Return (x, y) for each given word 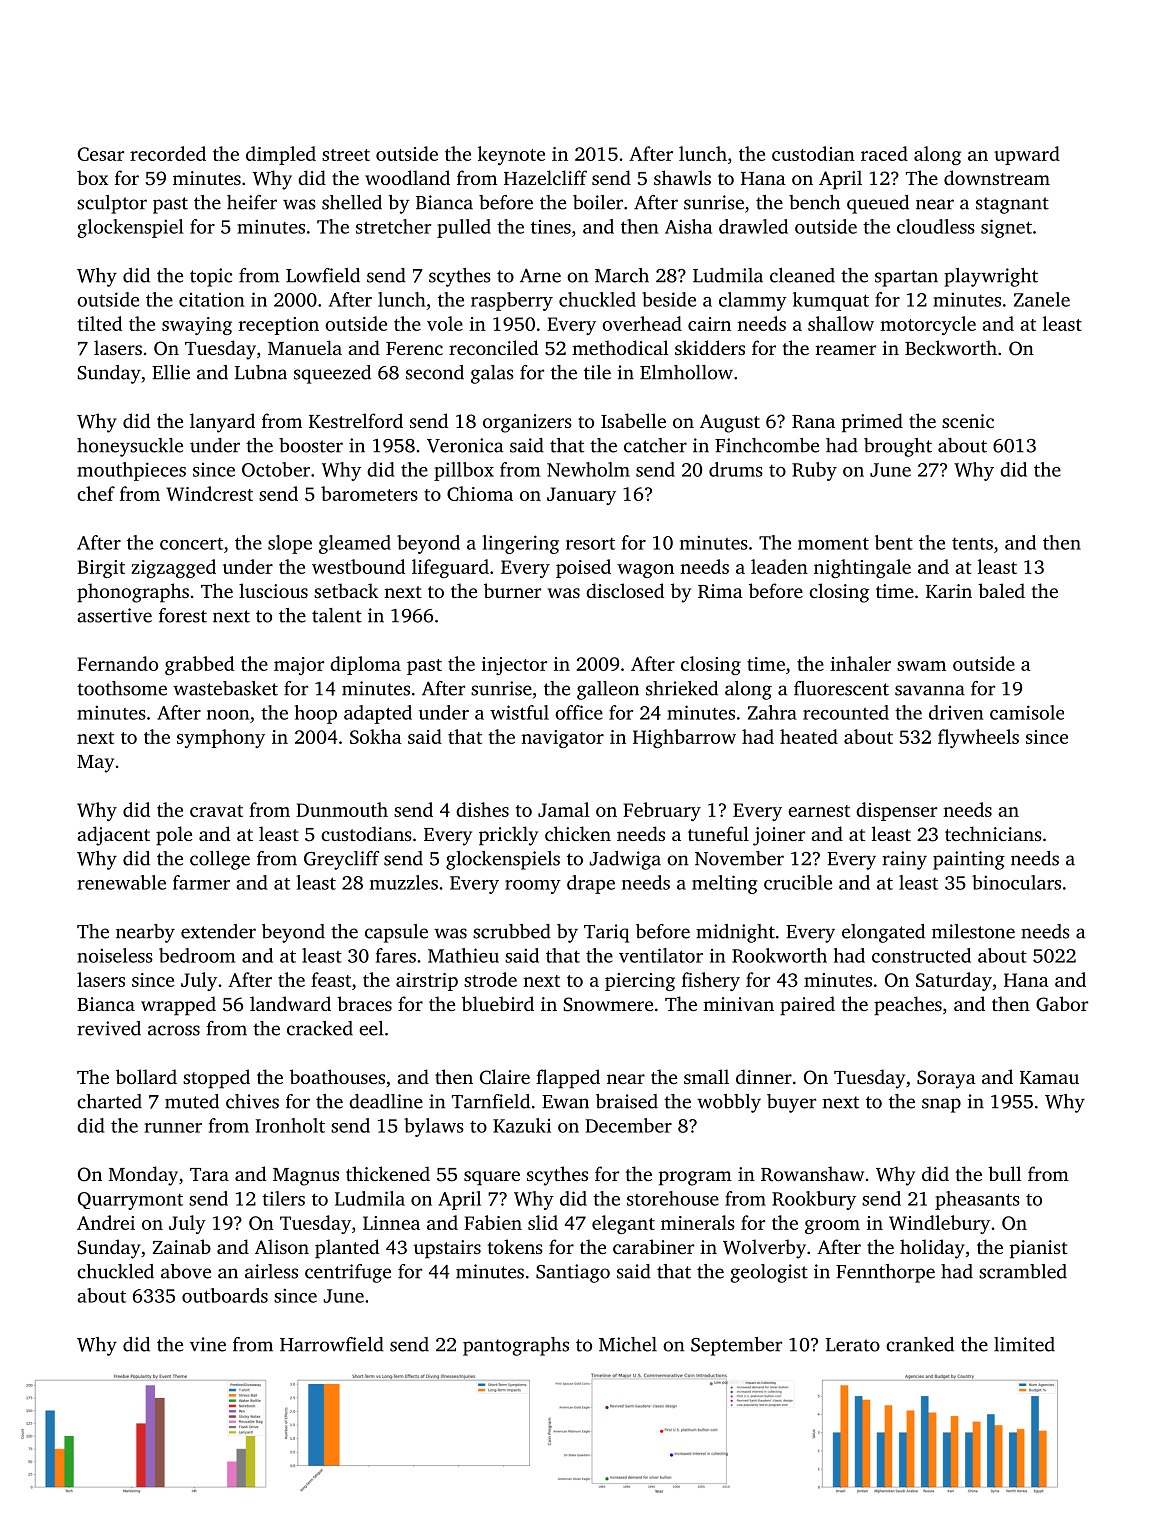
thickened (388, 1173)
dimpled (281, 155)
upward (1027, 155)
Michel (628, 1344)
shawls (682, 177)
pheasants (977, 1200)
